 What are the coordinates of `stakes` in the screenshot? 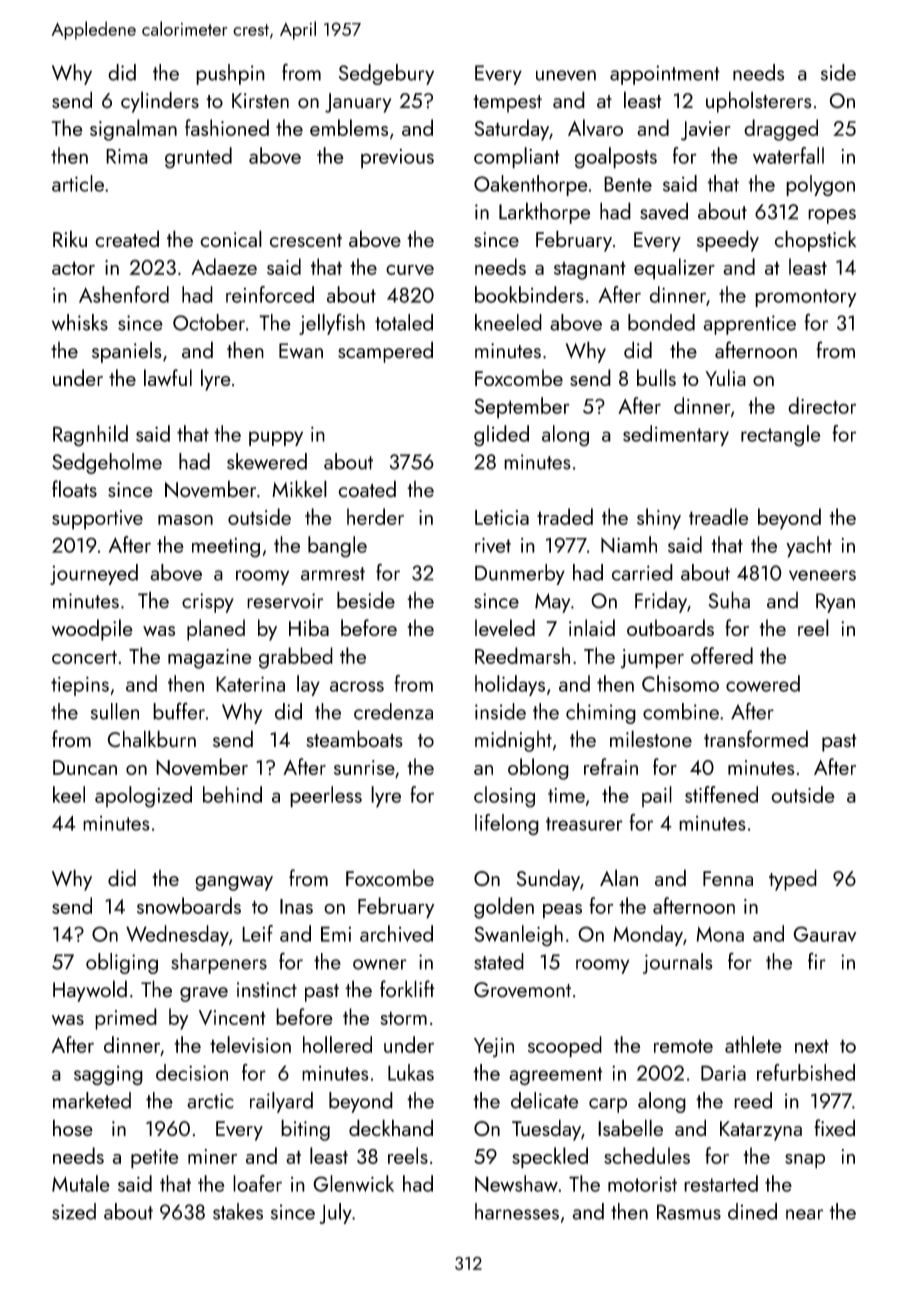 It's located at (238, 1211).
